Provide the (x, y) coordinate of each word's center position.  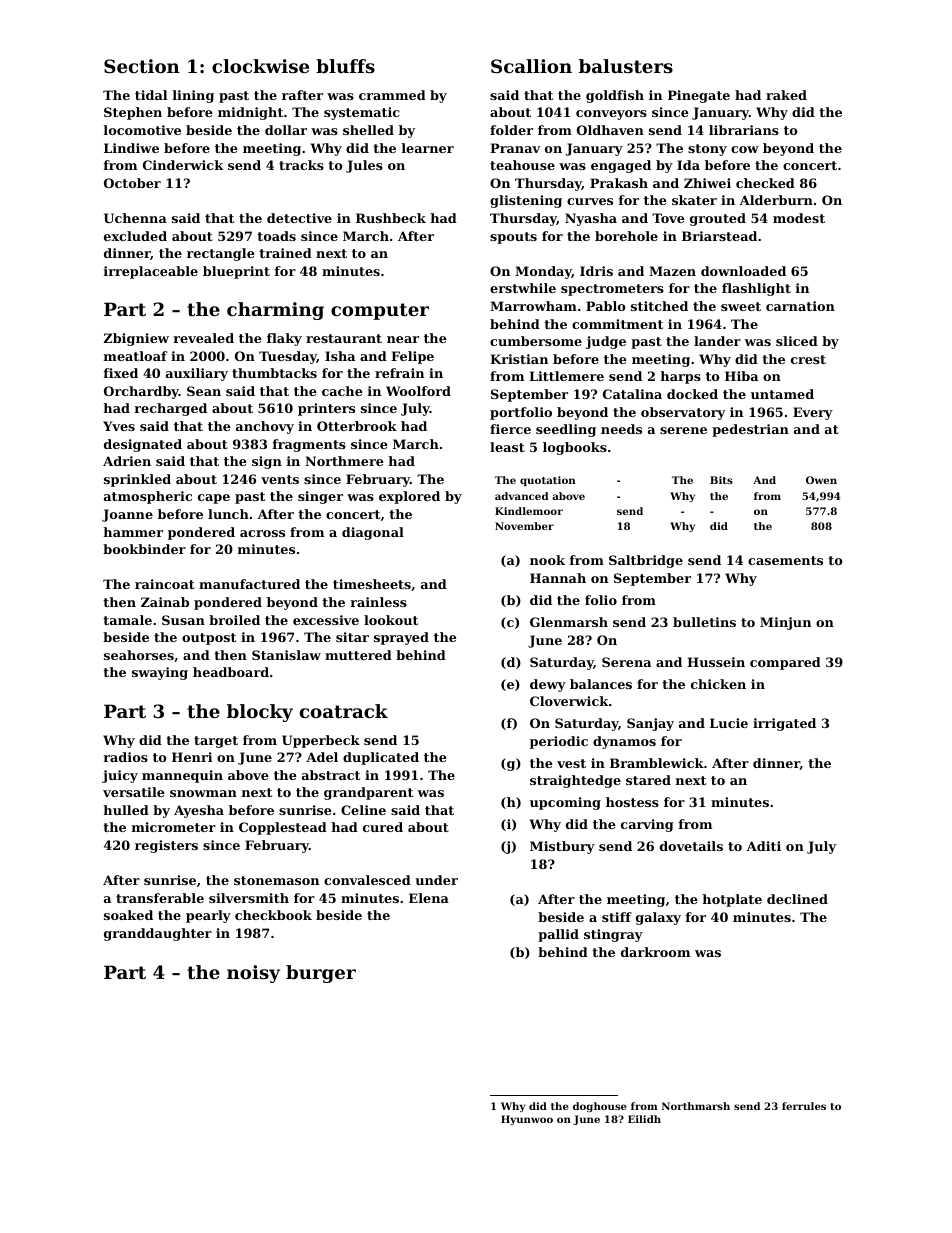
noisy (253, 974)
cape (214, 499)
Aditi (763, 846)
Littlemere (566, 376)
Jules (364, 166)
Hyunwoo (527, 1120)
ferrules (804, 1106)
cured (383, 827)
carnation (800, 306)
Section (142, 66)
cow (745, 149)
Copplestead (283, 828)
